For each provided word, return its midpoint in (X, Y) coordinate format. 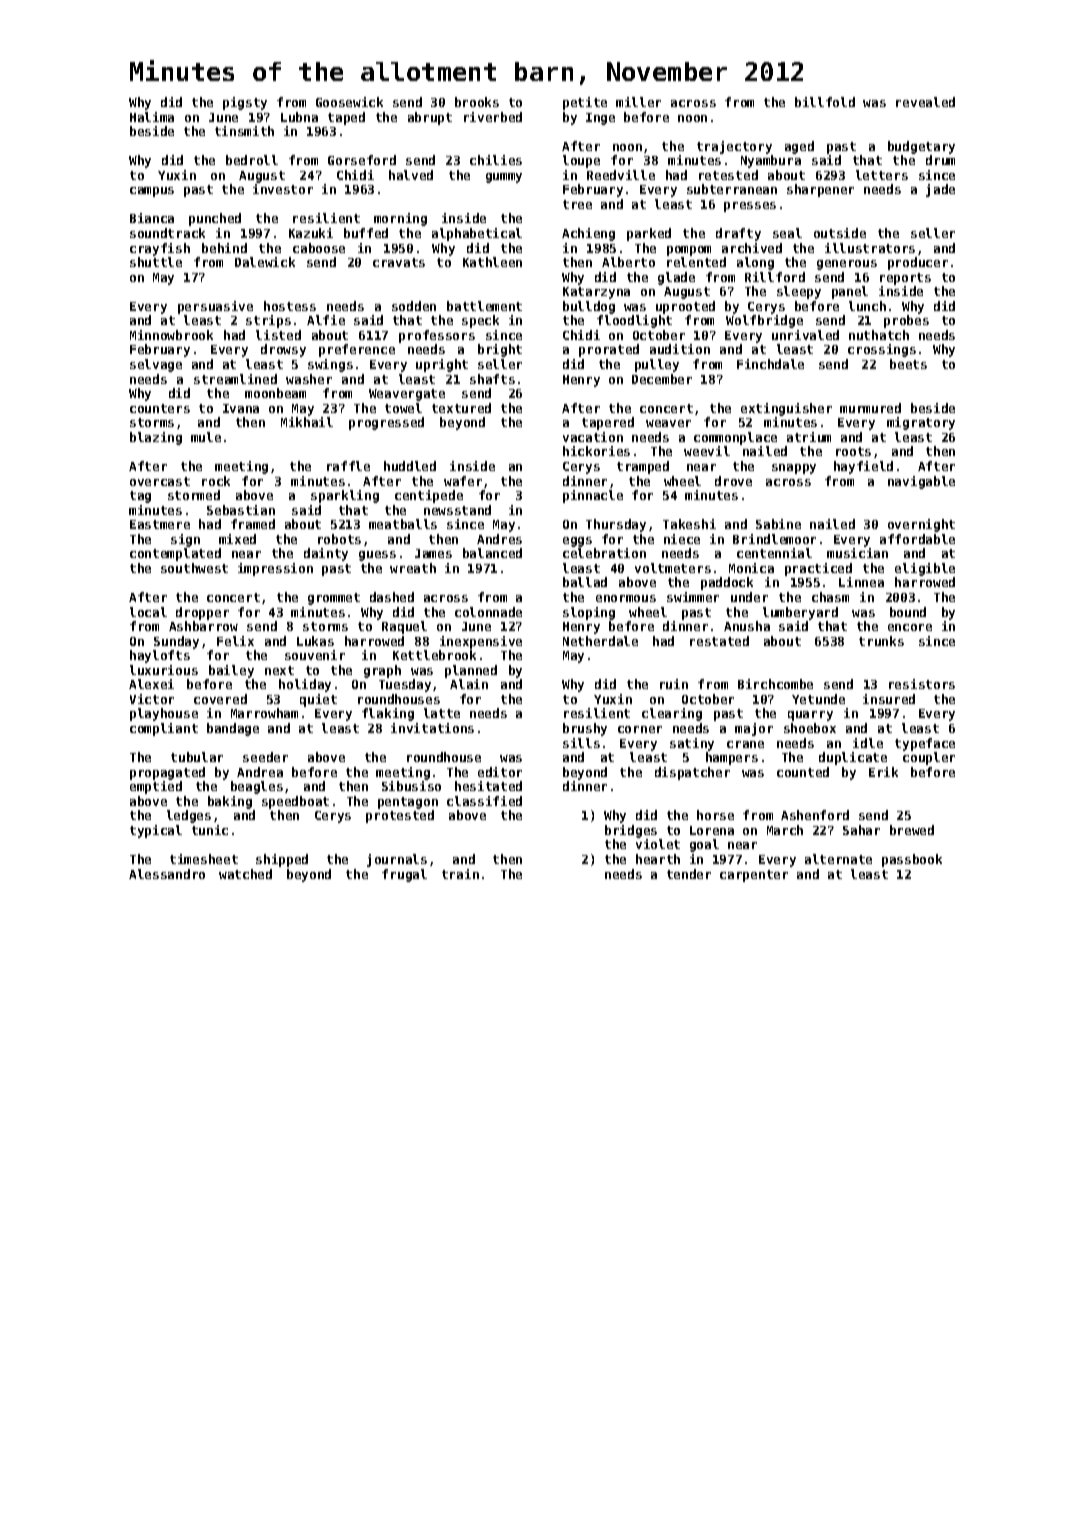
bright (500, 350)
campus (152, 192)
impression (275, 569)
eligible (925, 569)
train (460, 874)
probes (906, 321)
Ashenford (815, 815)
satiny (692, 744)
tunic (210, 830)
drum (940, 160)
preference (357, 350)
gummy (504, 178)
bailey (231, 671)
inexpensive (481, 642)
